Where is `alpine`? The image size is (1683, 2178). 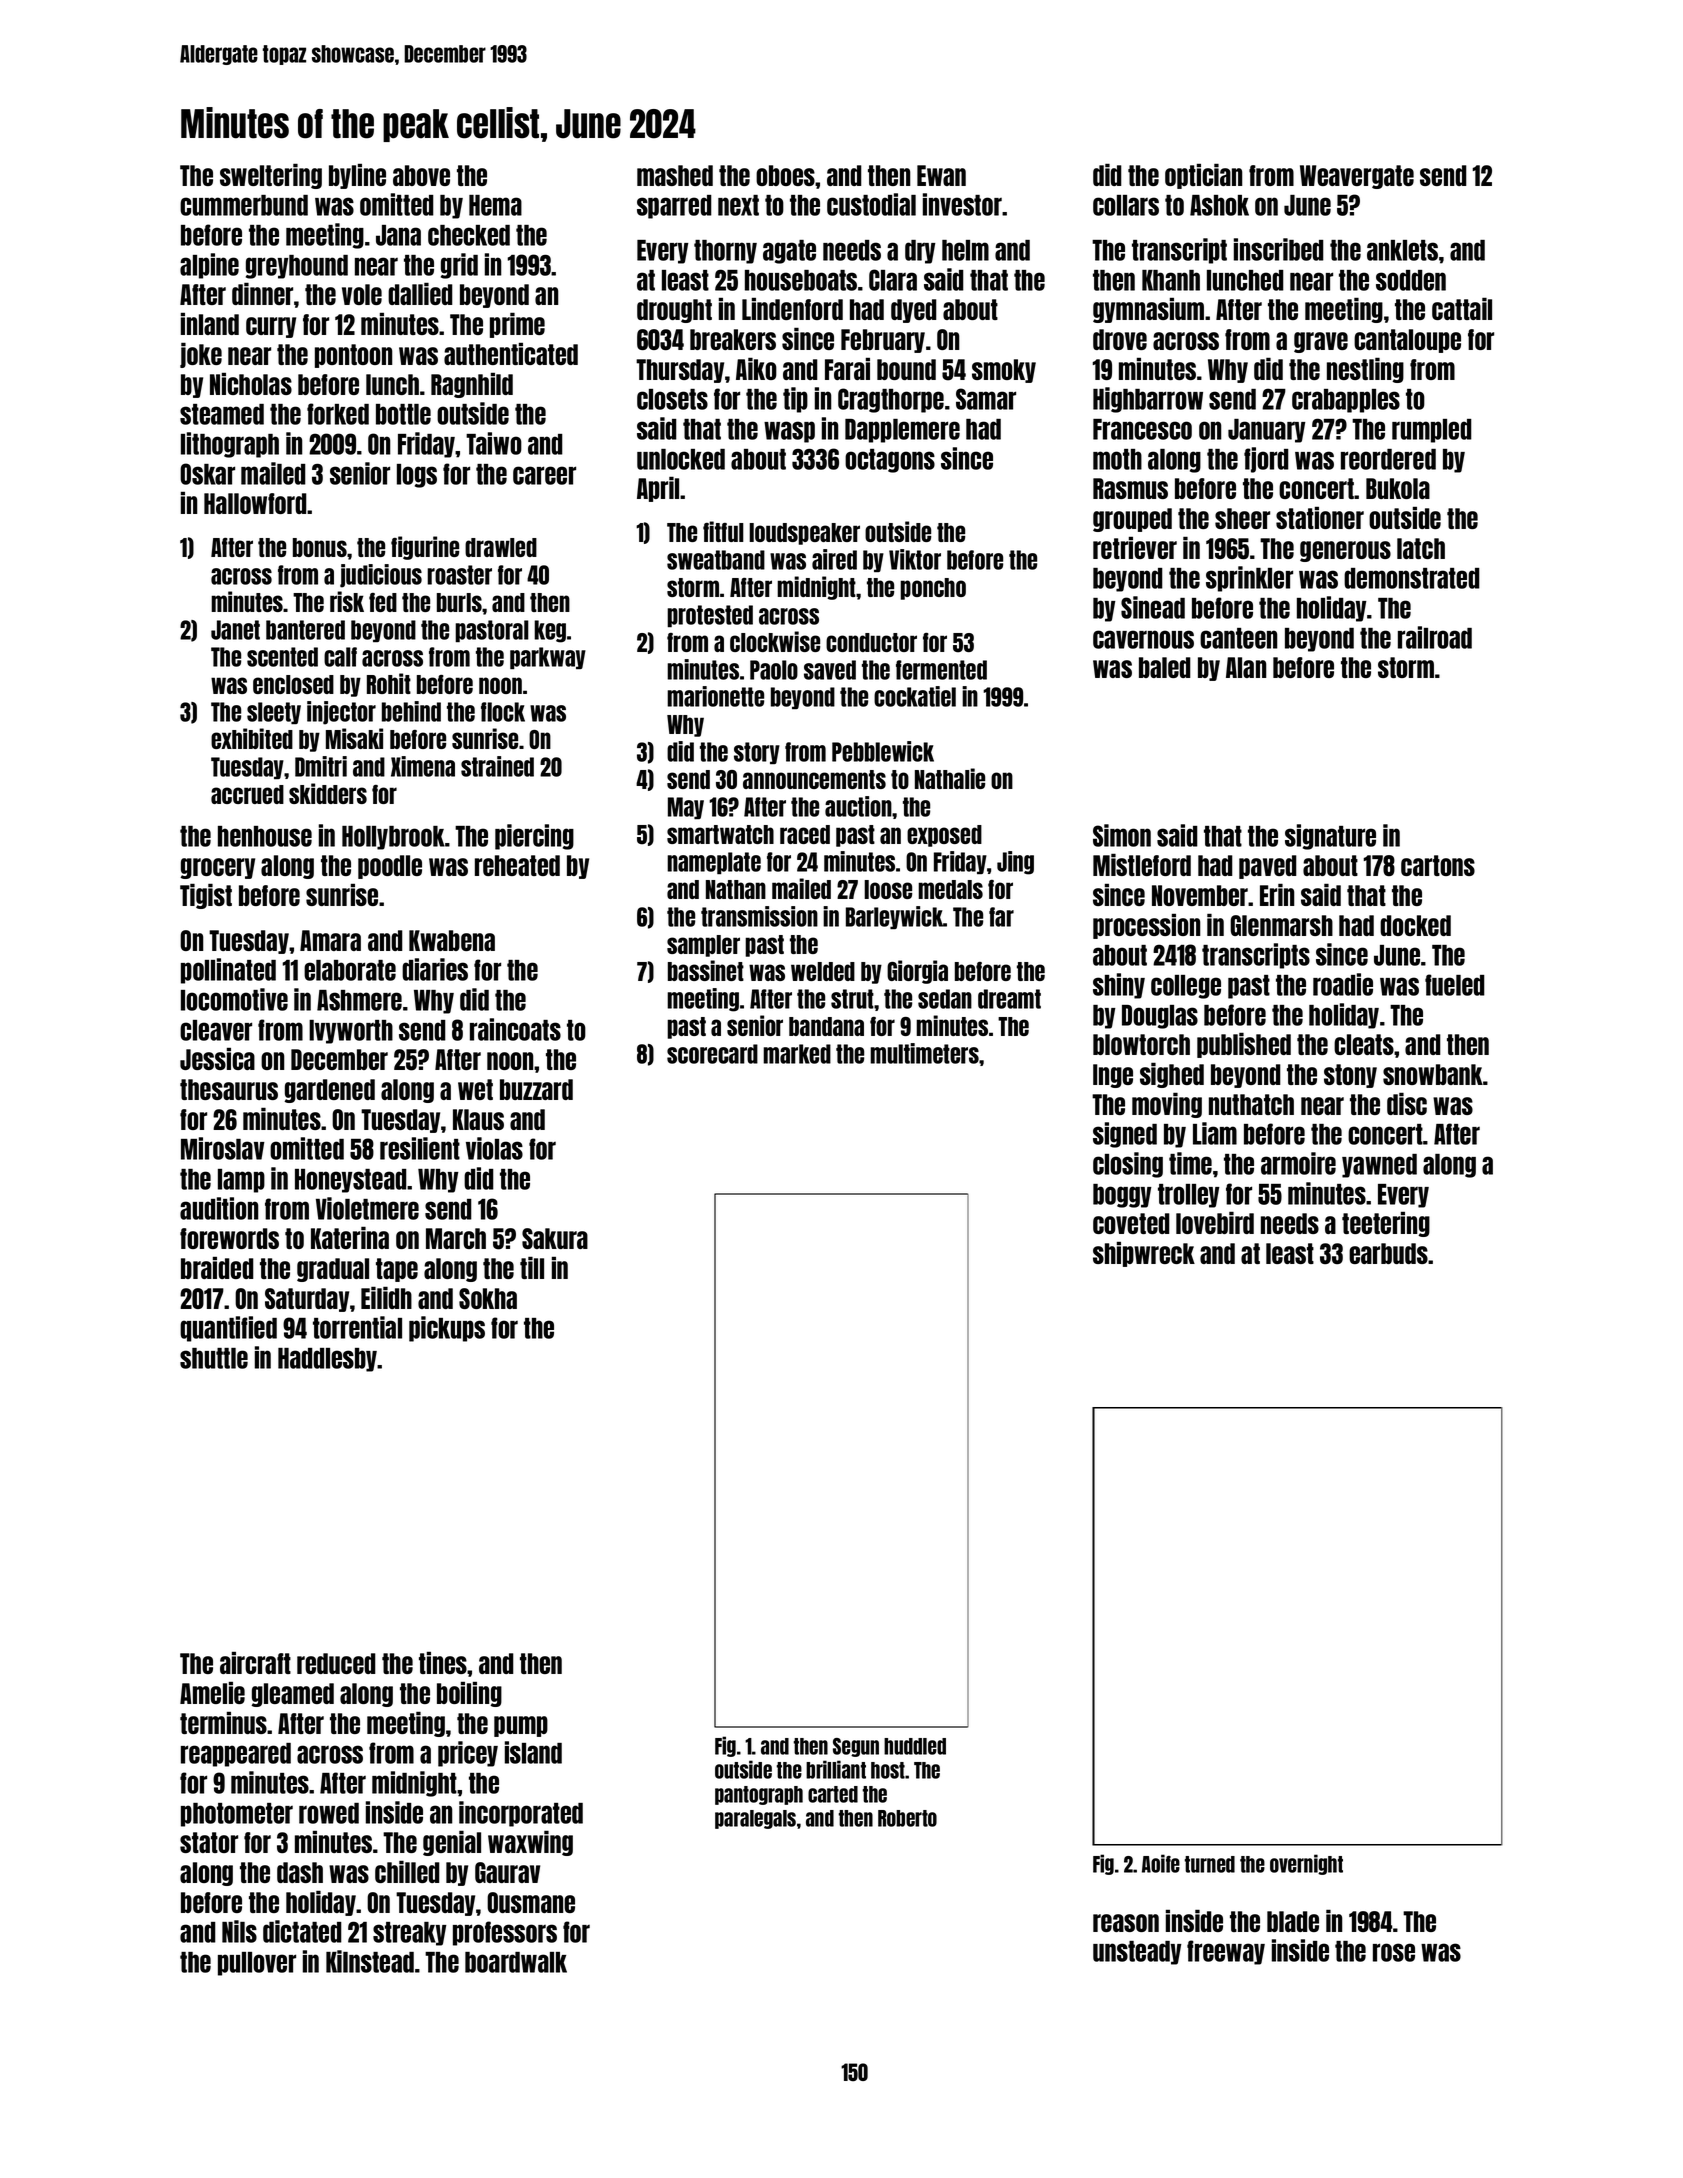 alpine is located at coordinates (209, 266).
